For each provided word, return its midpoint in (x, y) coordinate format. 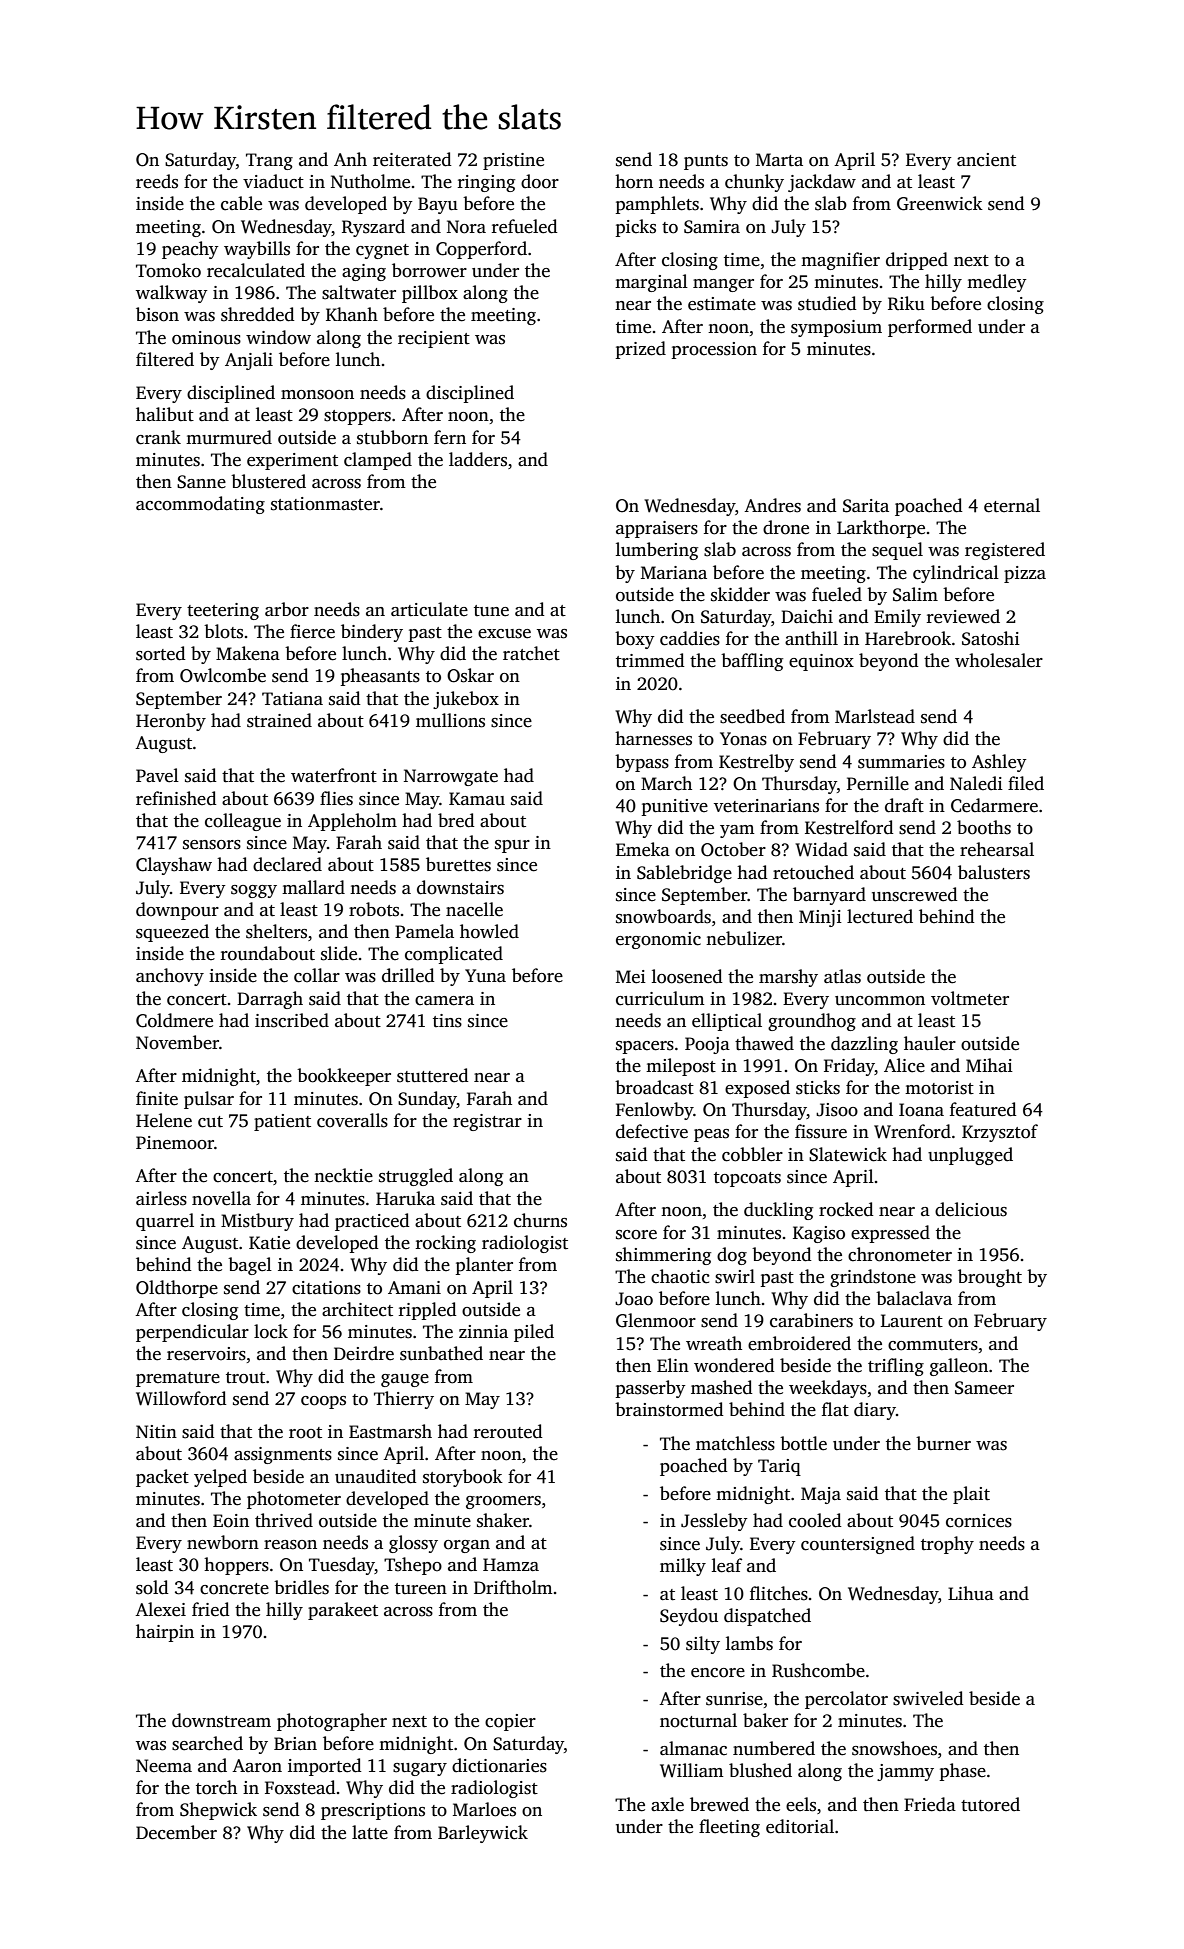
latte (370, 1832)
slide (339, 953)
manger (723, 285)
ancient (986, 160)
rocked (846, 1209)
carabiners (811, 1320)
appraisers (657, 529)
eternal (1012, 505)
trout (245, 1378)
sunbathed (441, 1353)
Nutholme (370, 181)
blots (223, 631)
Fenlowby (655, 1111)
